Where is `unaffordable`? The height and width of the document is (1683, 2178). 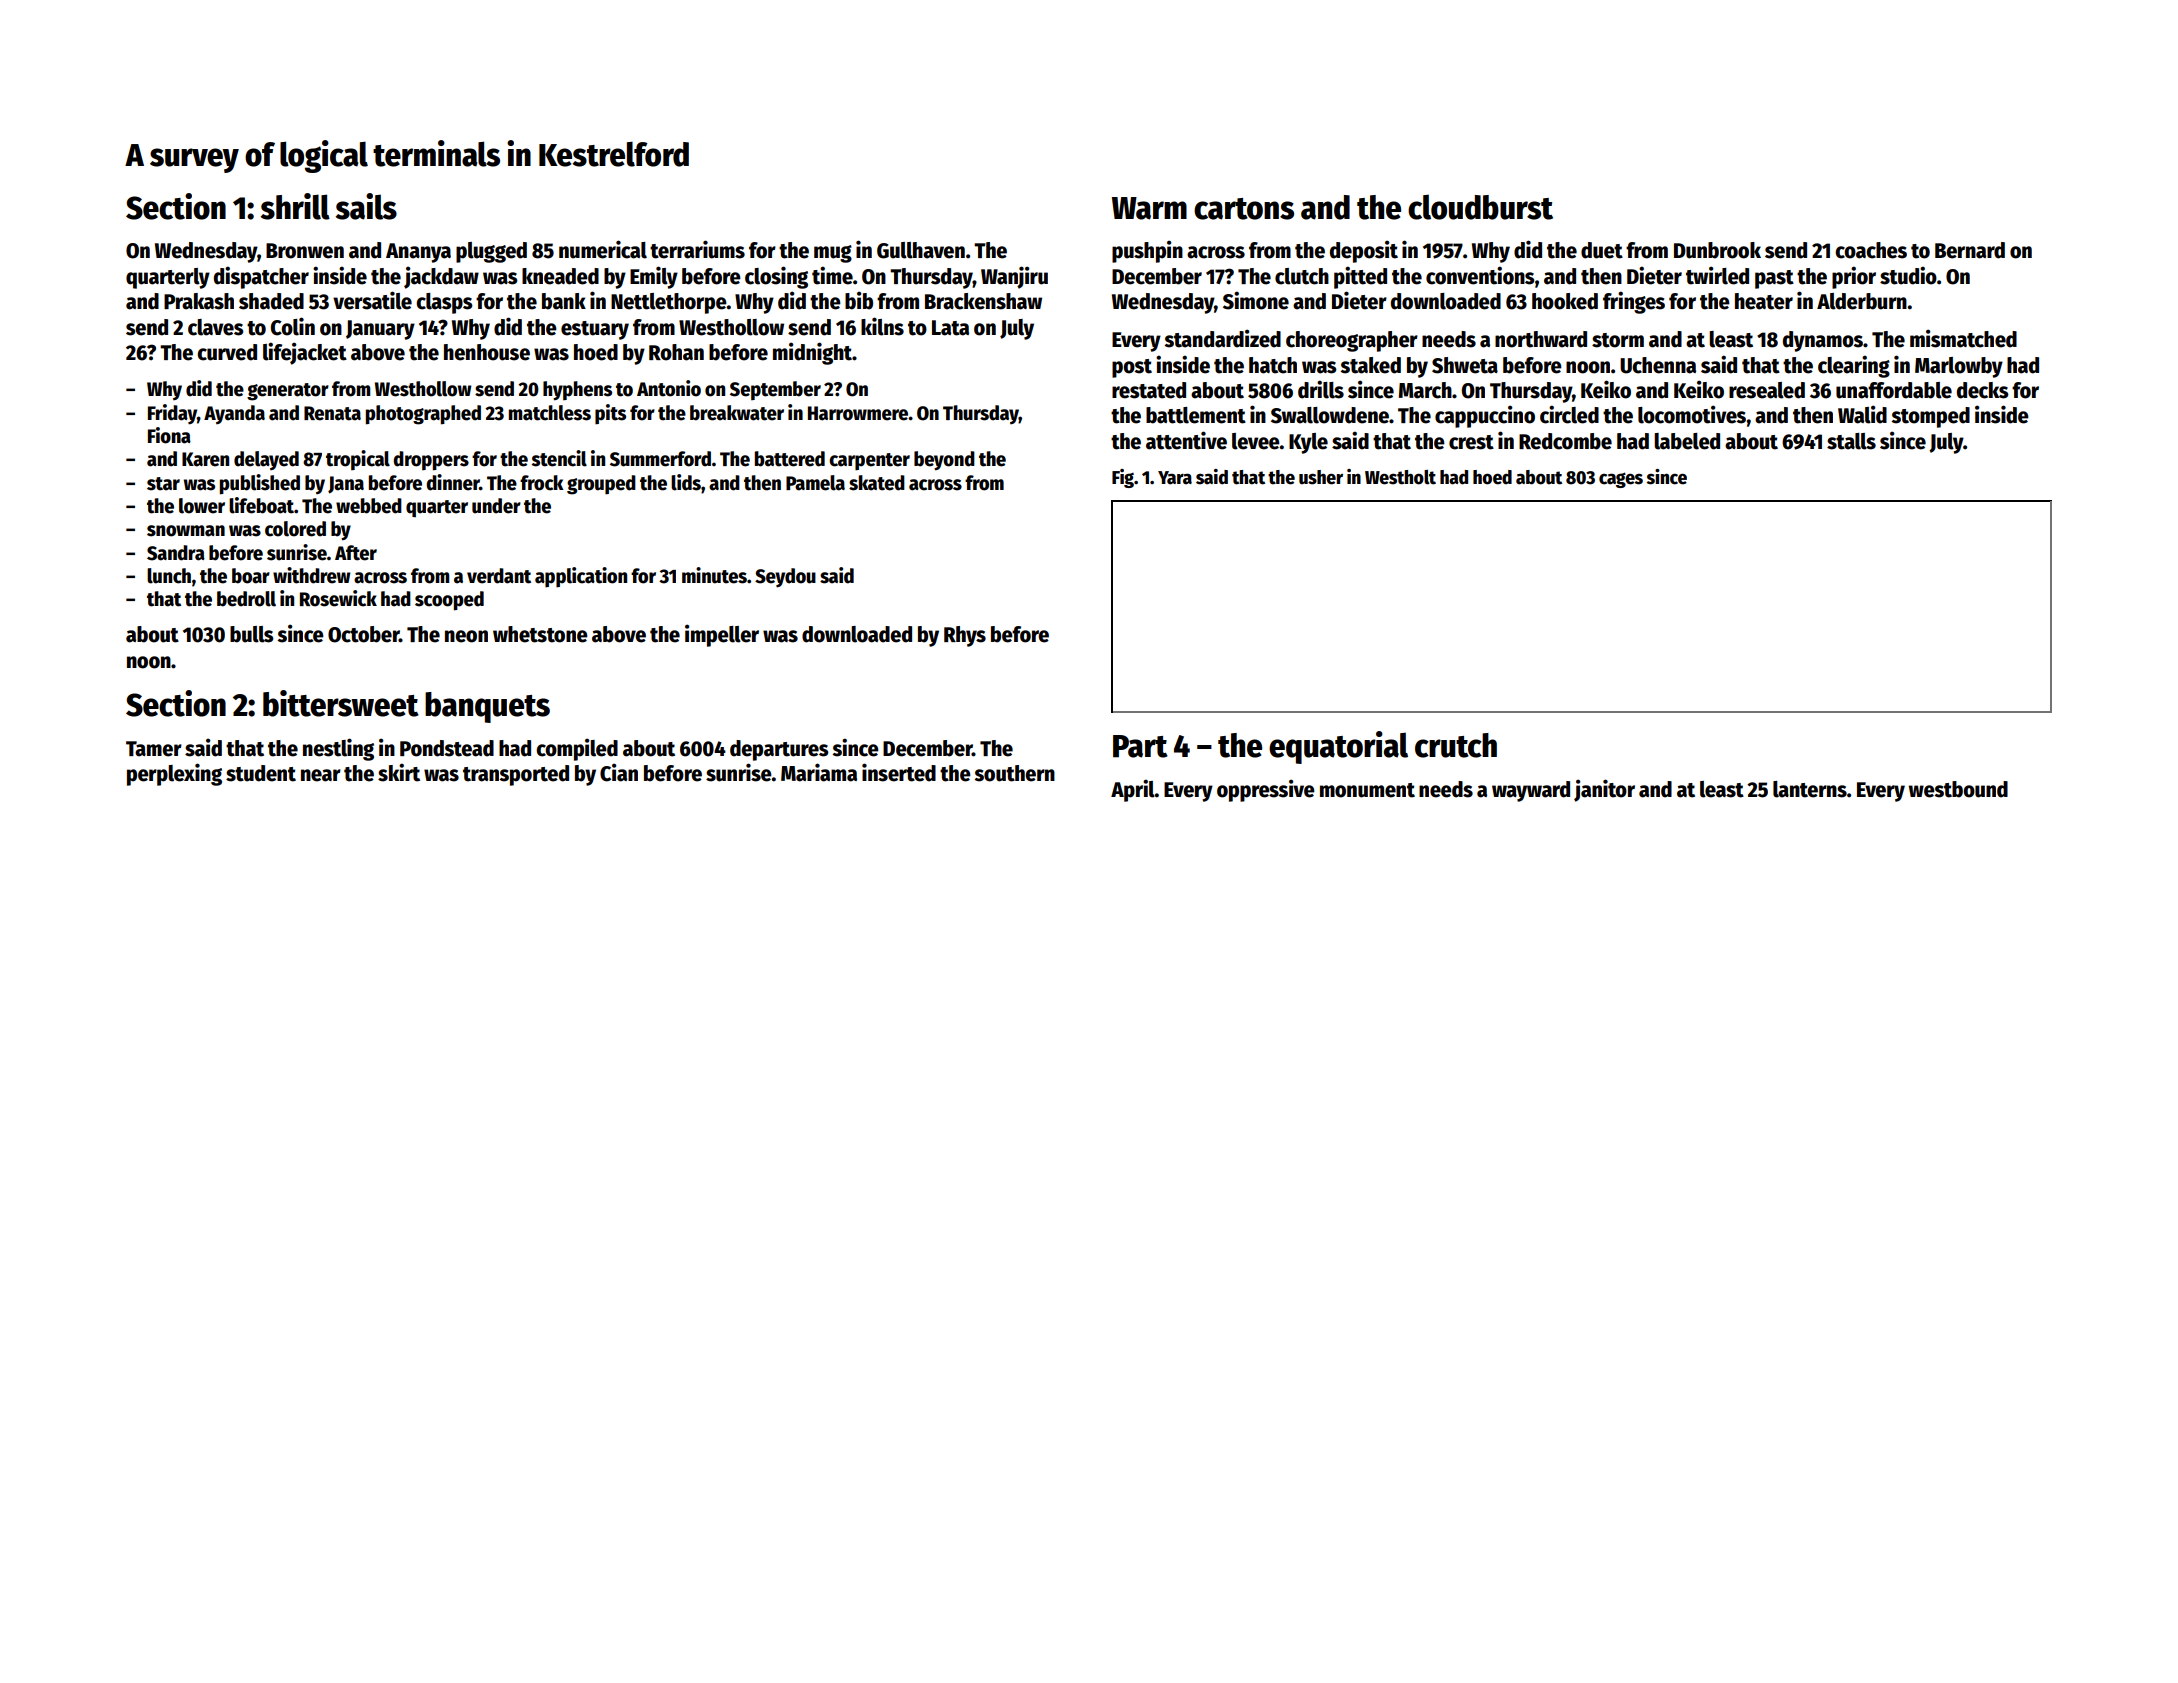 unaffordable is located at coordinates (1894, 390).
